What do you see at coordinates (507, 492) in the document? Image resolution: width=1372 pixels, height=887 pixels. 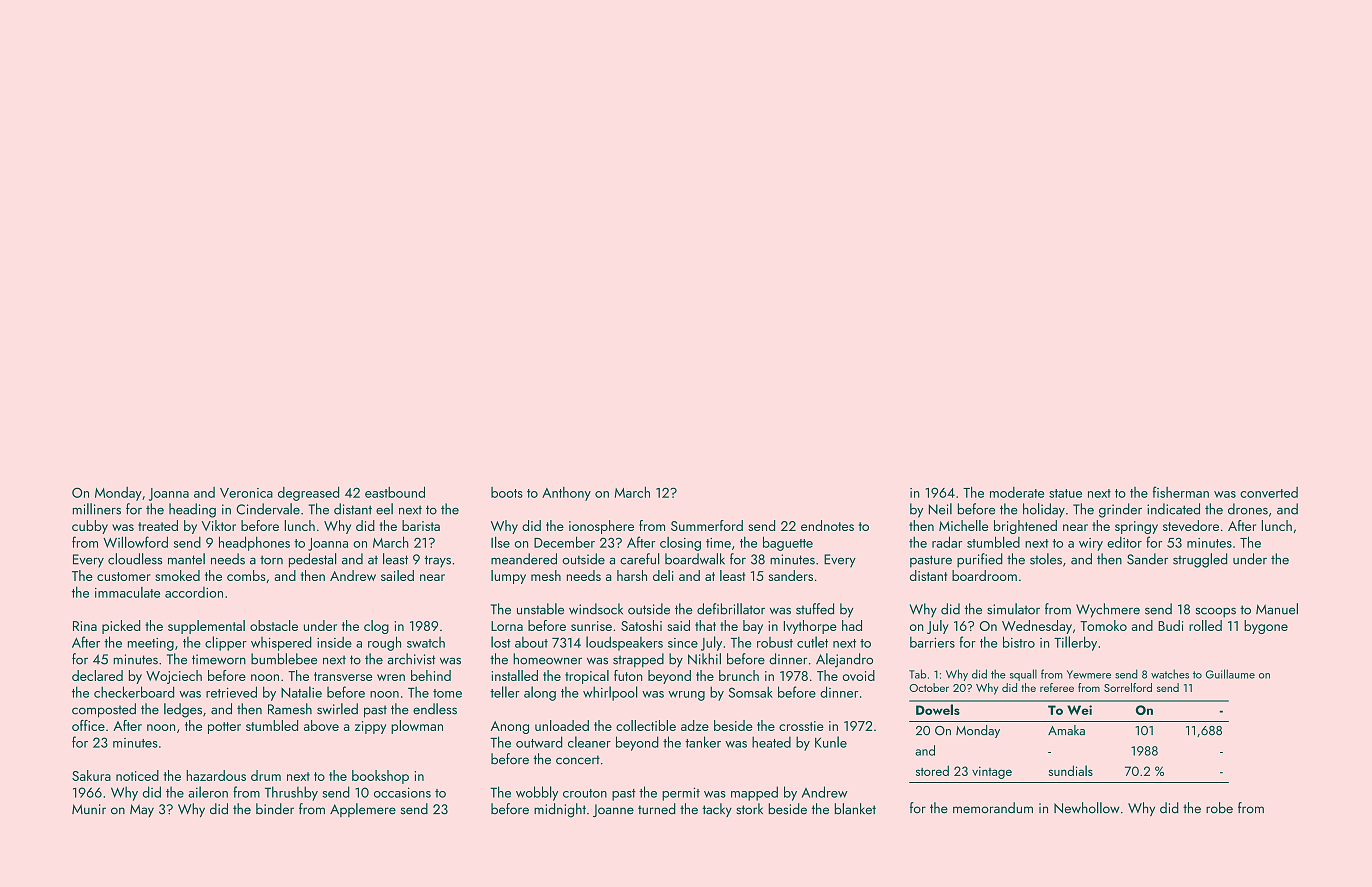 I see `boots` at bounding box center [507, 492].
